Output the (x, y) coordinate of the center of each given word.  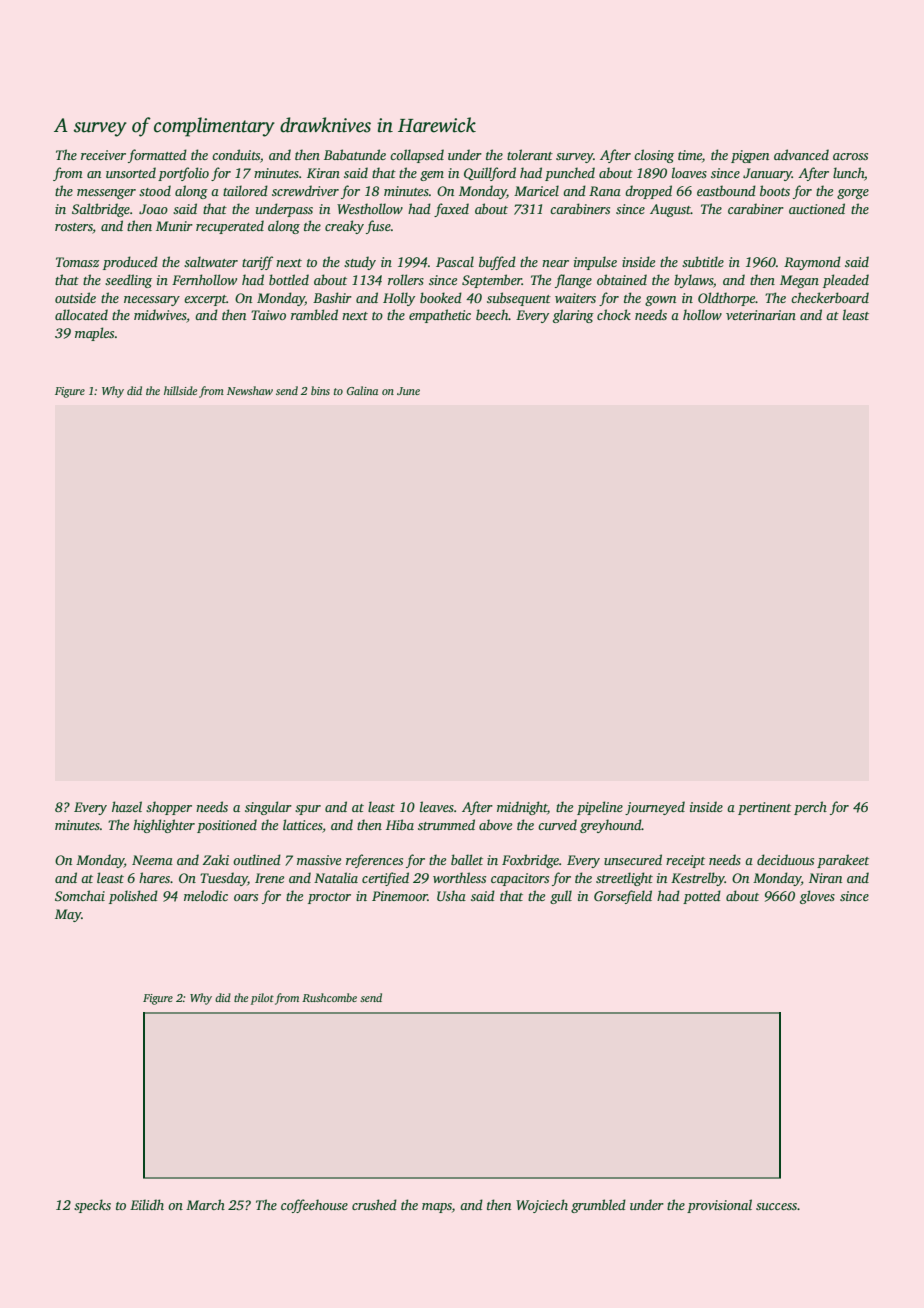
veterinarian (761, 315)
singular (268, 808)
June (408, 391)
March (205, 1204)
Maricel (536, 190)
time (690, 155)
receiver (103, 155)
